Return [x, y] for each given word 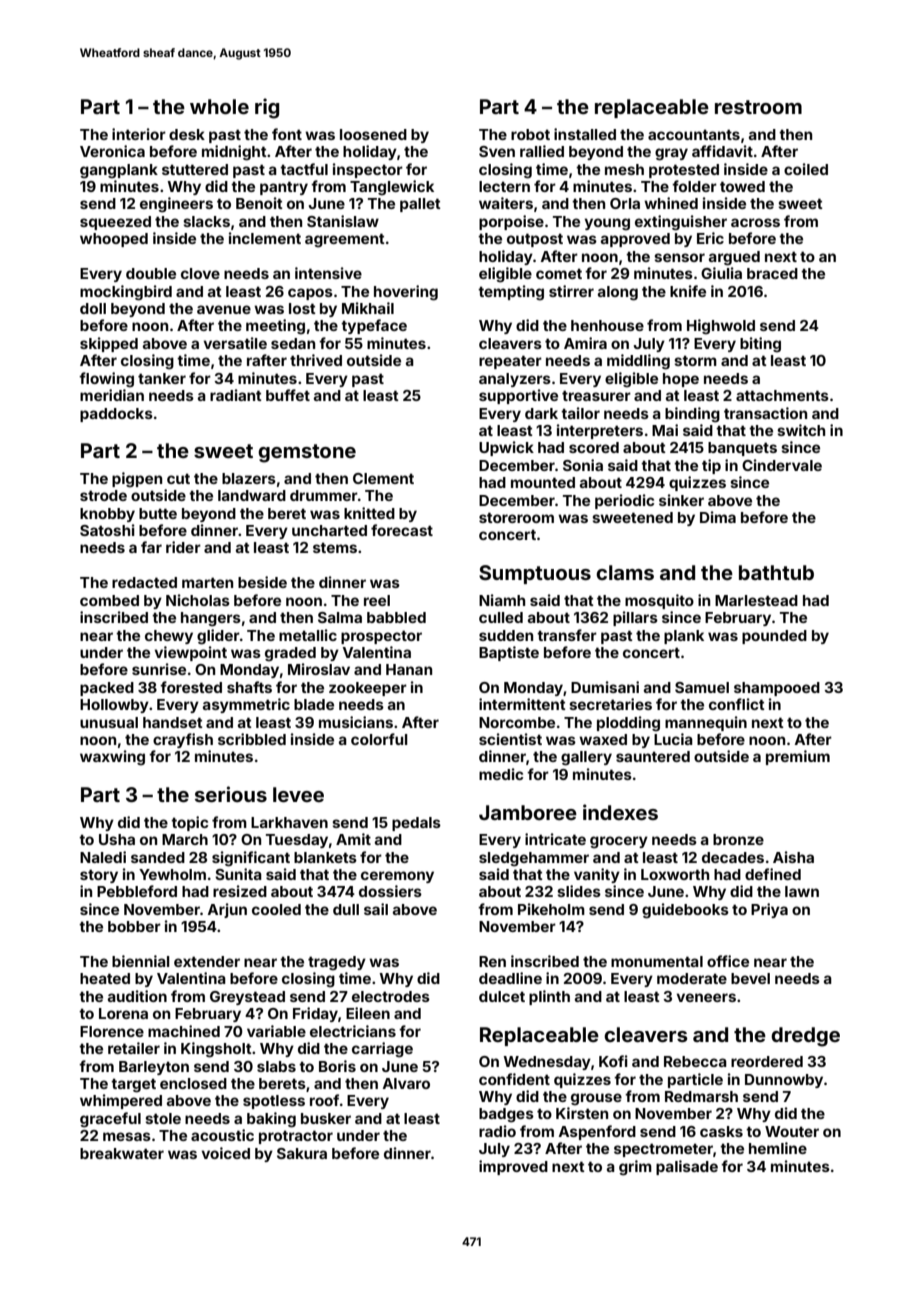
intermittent [522, 704]
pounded [774, 637]
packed [107, 689]
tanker [162, 378]
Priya [769, 910]
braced [772, 273]
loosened [373, 134]
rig [267, 108]
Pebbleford [137, 891]
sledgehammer [534, 859]
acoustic [222, 1135]
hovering [406, 293]
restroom [758, 107]
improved [513, 1167]
